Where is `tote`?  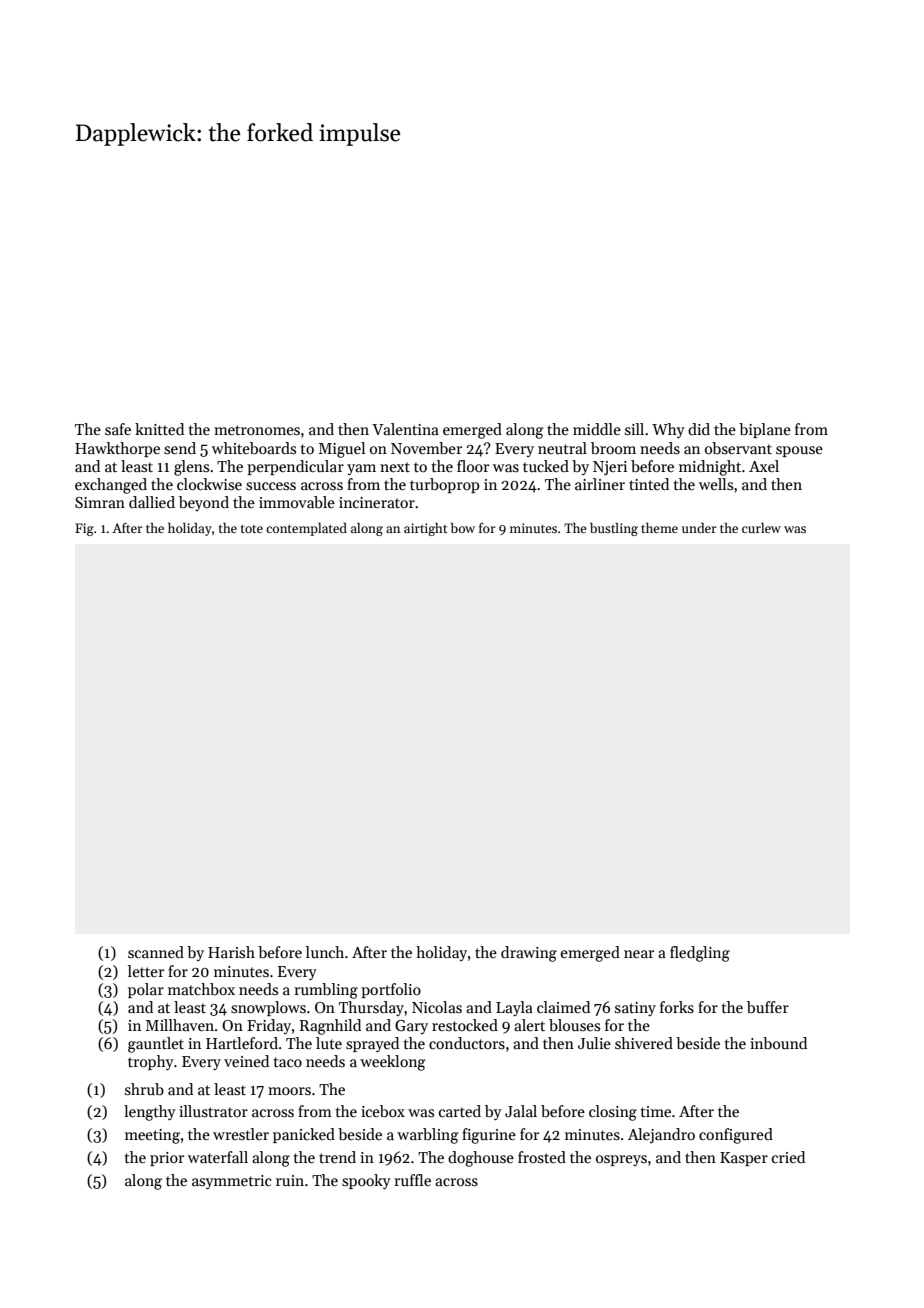
tote is located at coordinates (252, 529).
